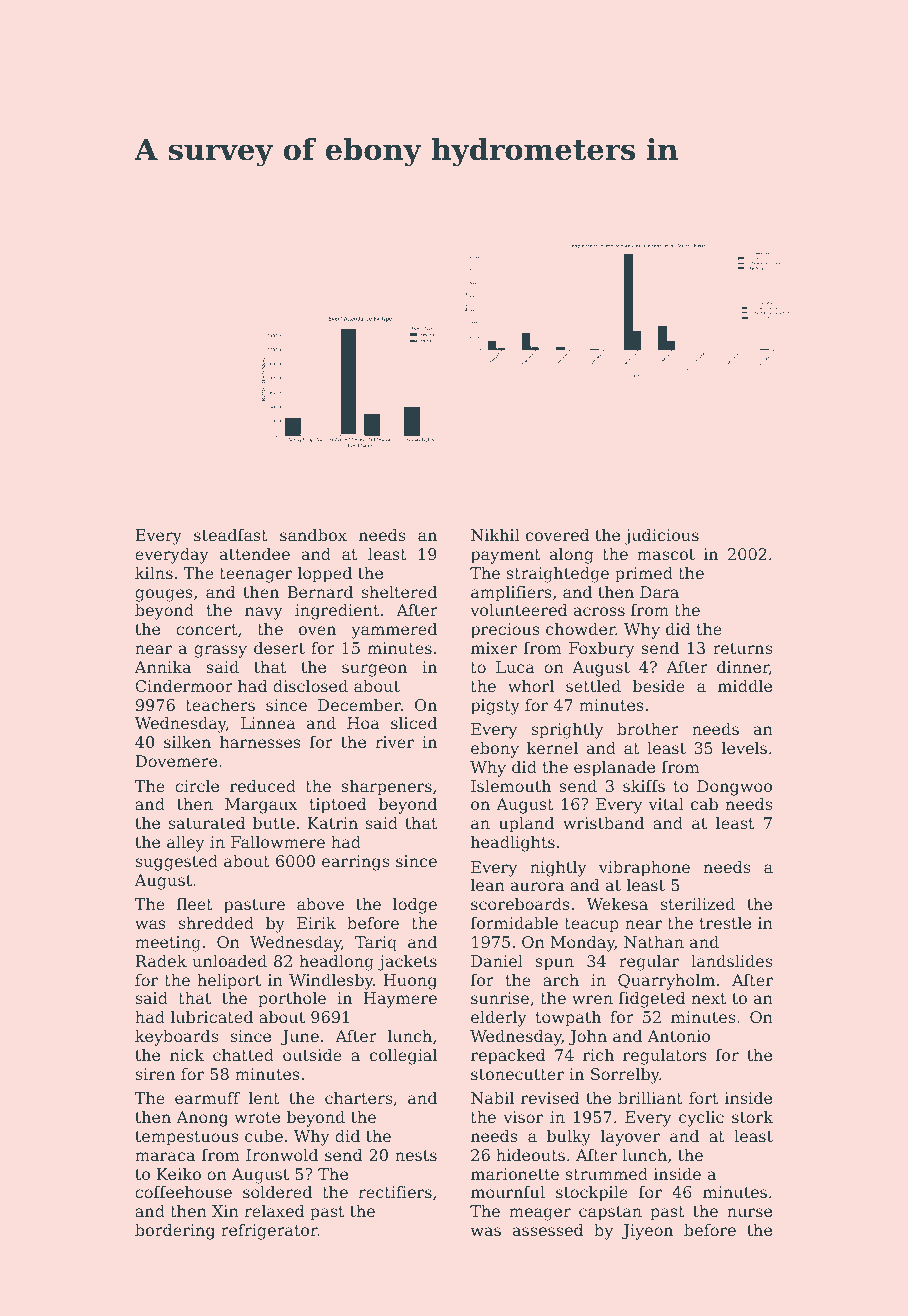  What do you see at coordinates (175, 1232) in the screenshot?
I see `bordering` at bounding box center [175, 1232].
